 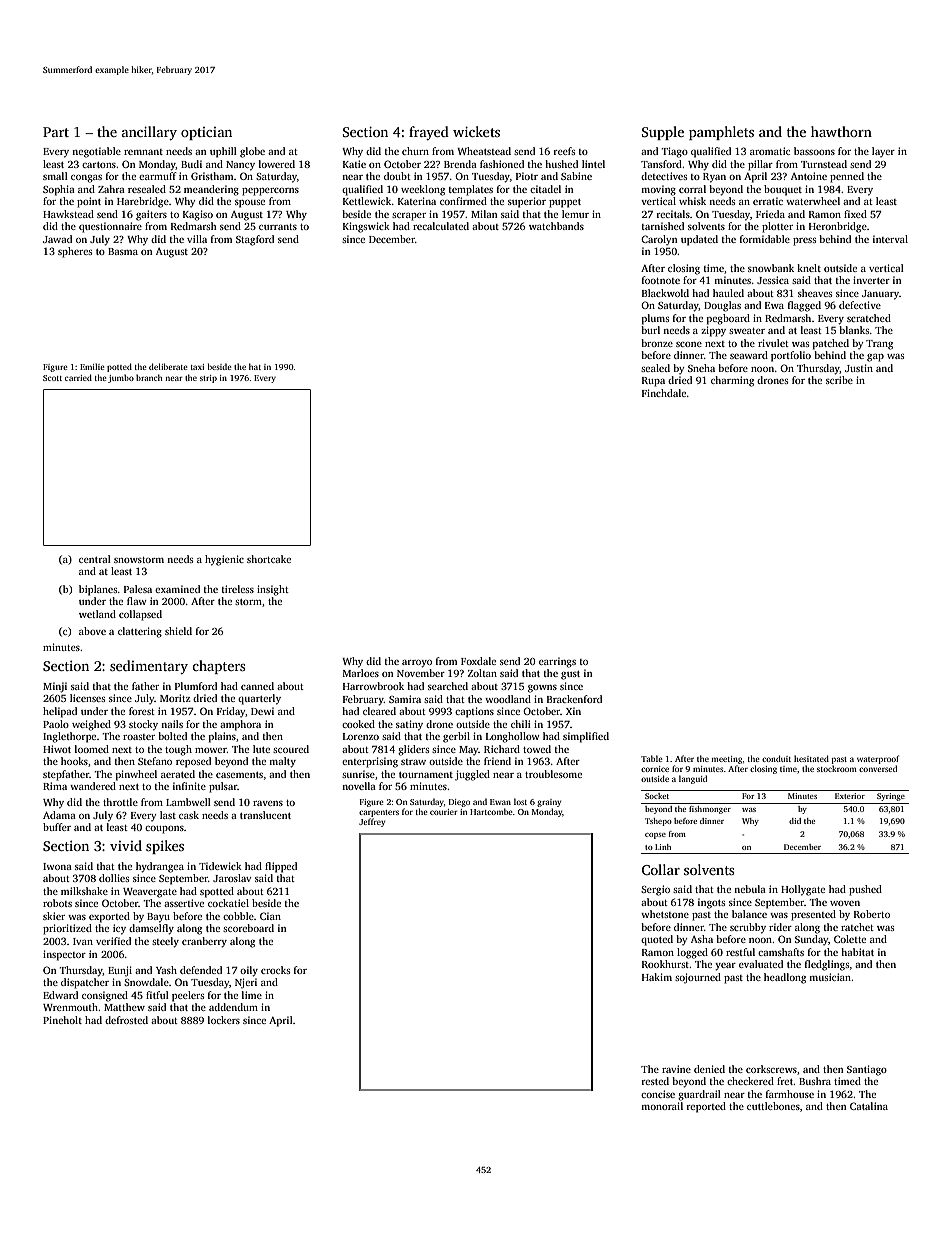 What do you see at coordinates (839, 380) in the image?
I see `scribe` at bounding box center [839, 380].
